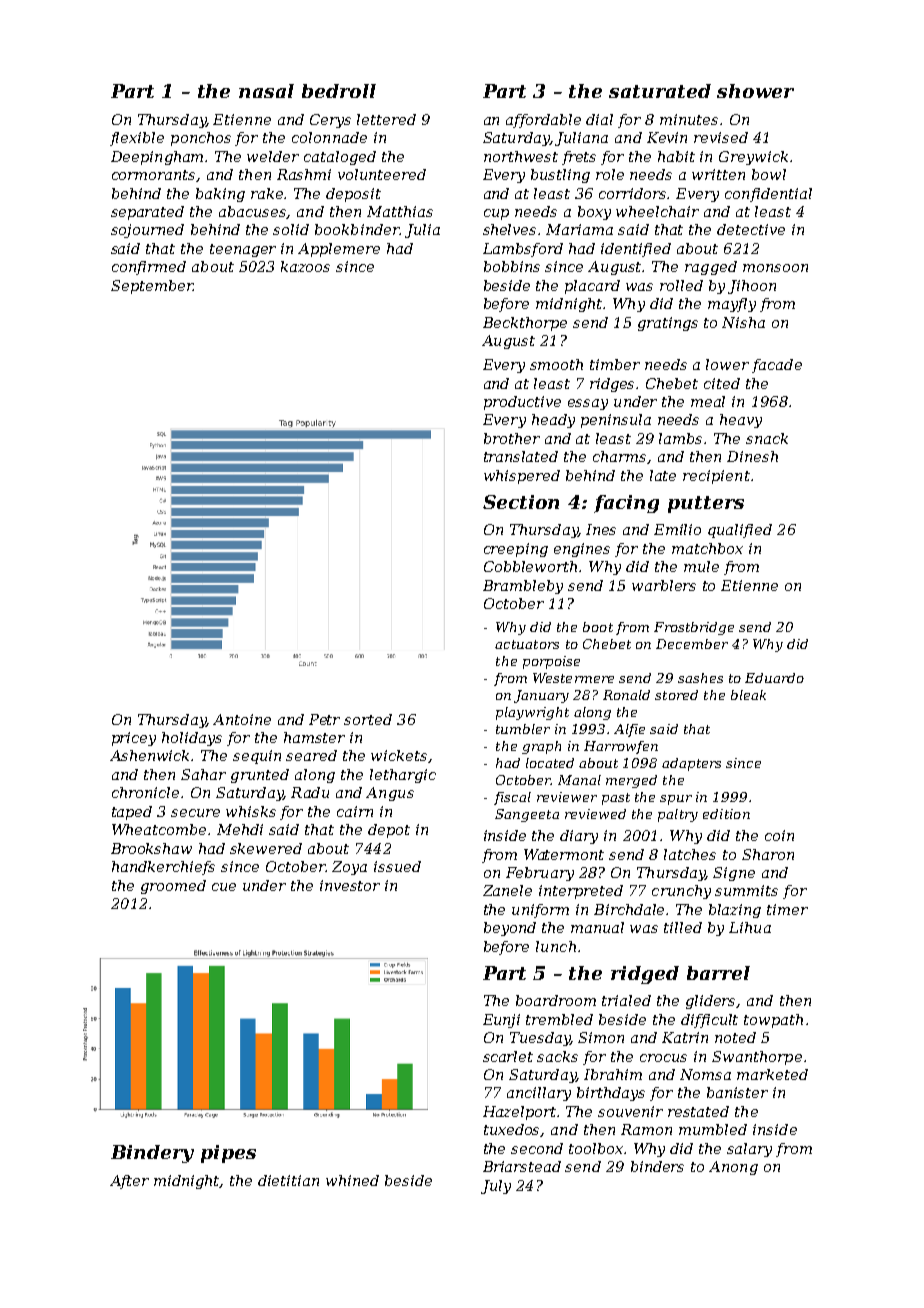  What do you see at coordinates (769, 174) in the screenshot?
I see `bowl` at bounding box center [769, 174].
